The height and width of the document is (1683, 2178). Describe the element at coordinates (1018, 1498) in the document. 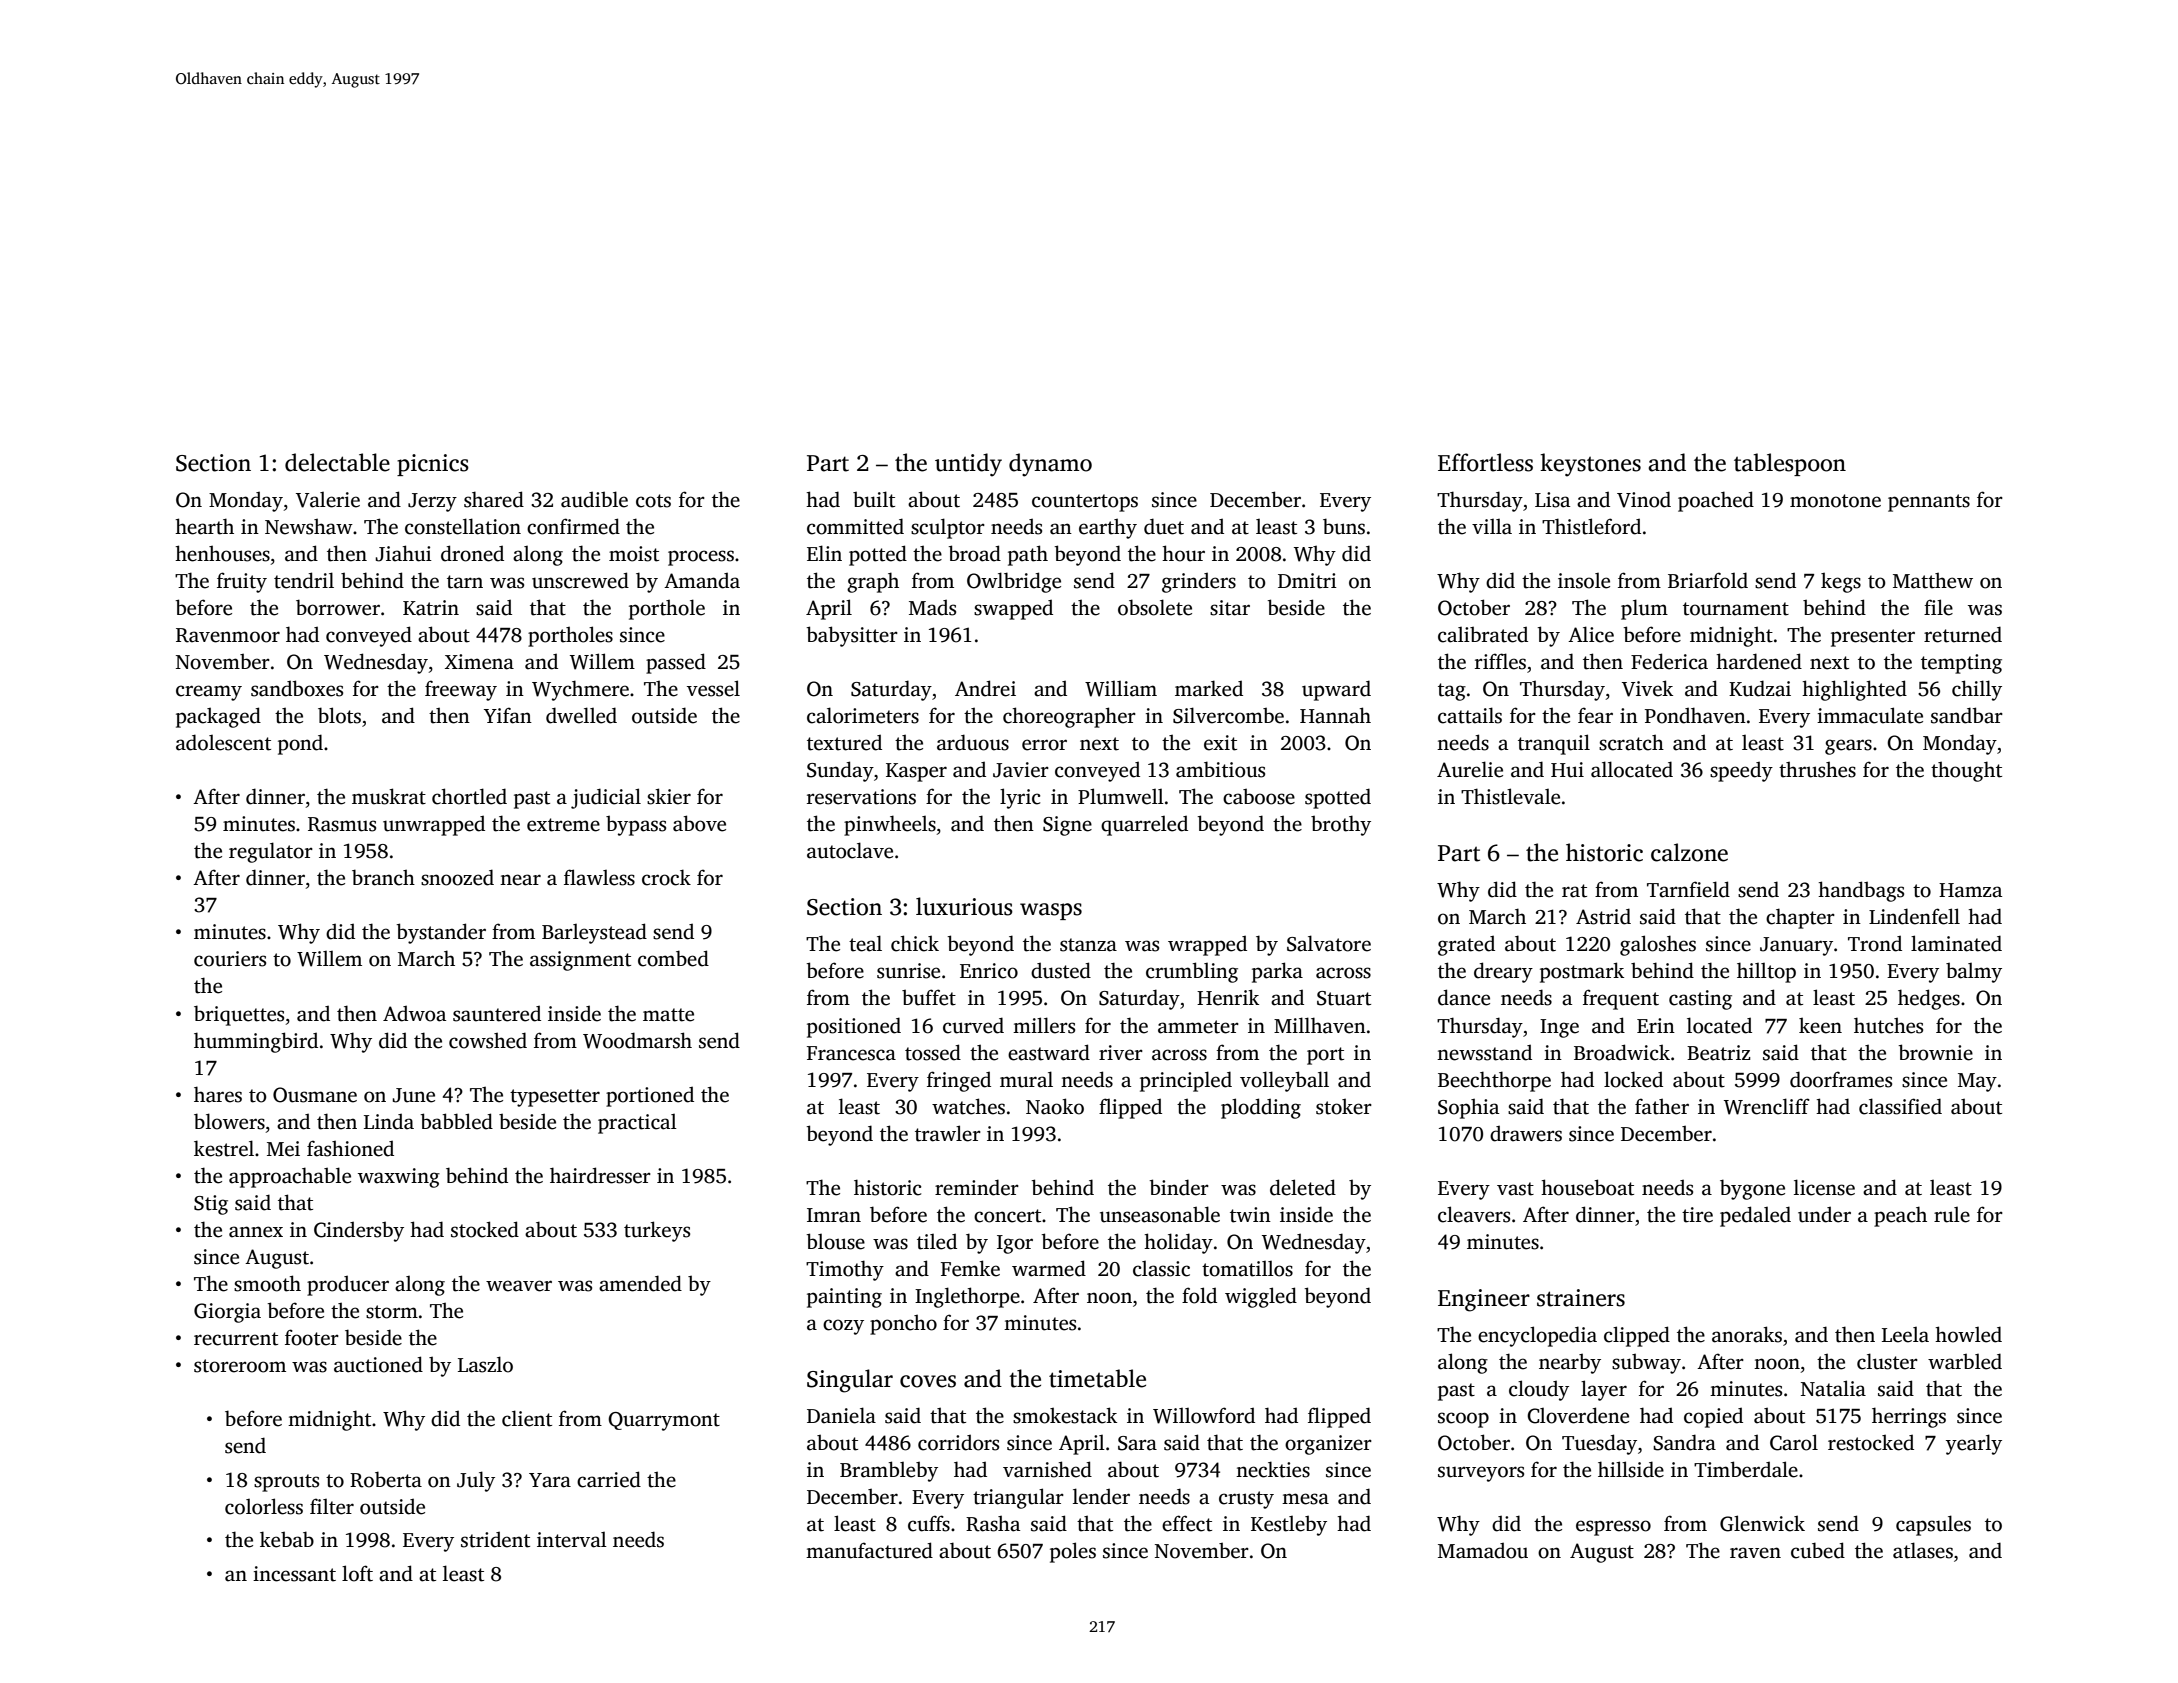

I see `triangular` at that location.
